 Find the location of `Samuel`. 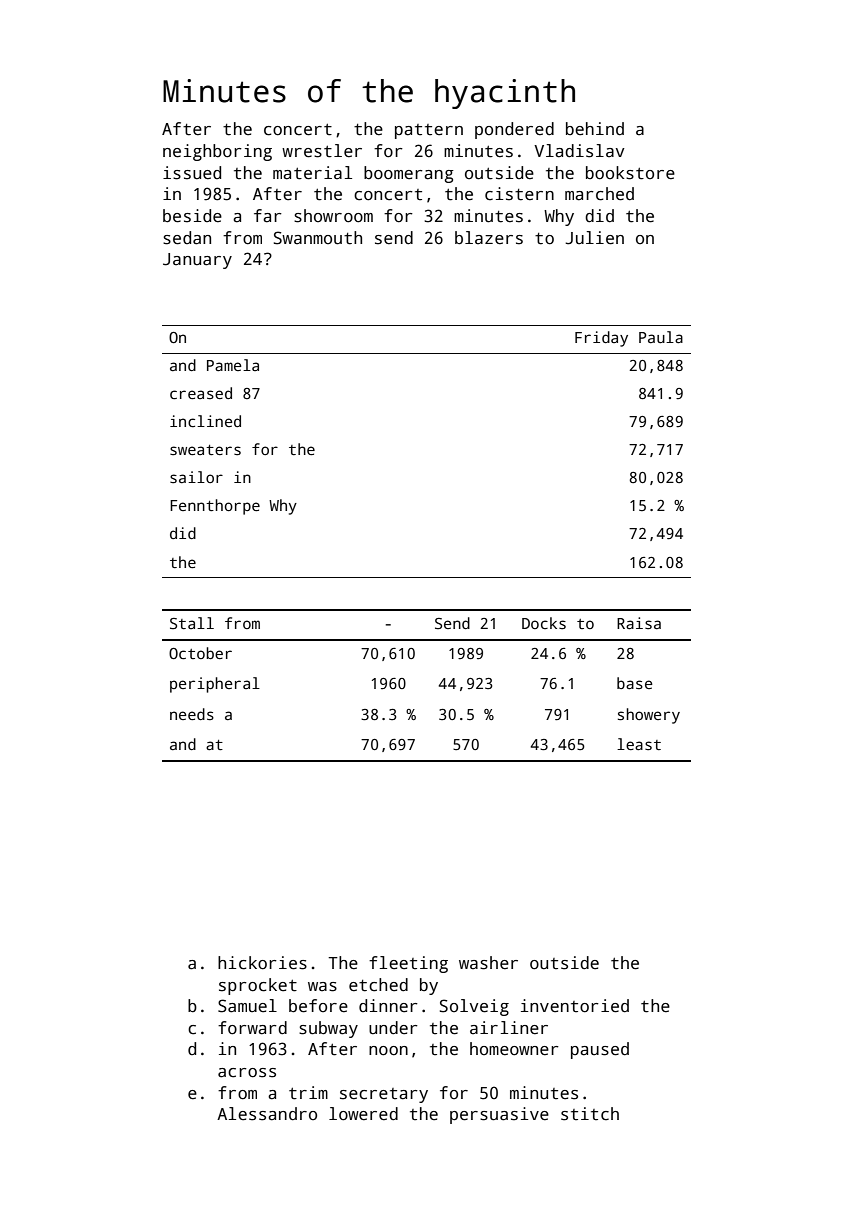

Samuel is located at coordinates (247, 1006).
